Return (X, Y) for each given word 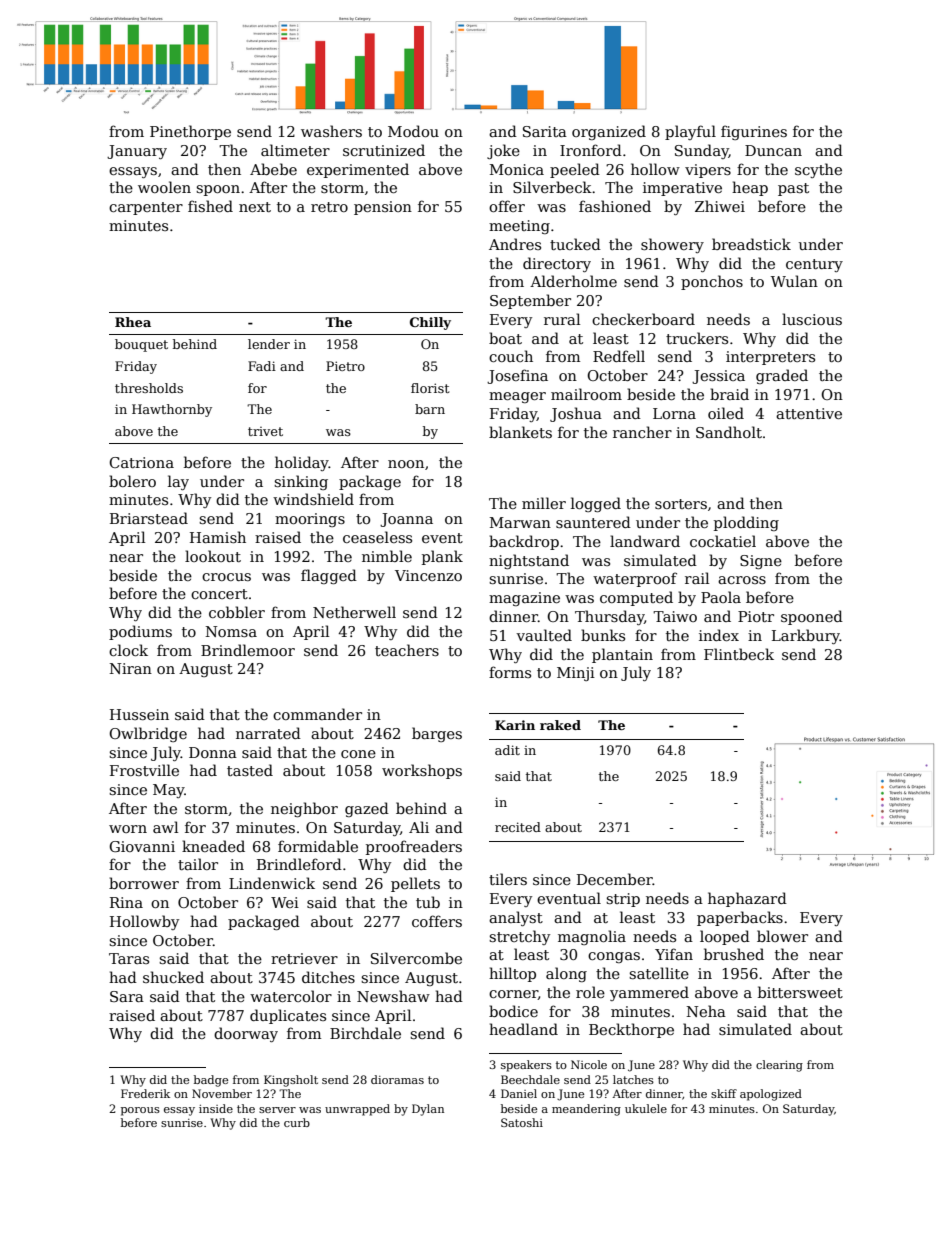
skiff (724, 1093)
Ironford (591, 150)
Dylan (428, 1110)
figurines (754, 132)
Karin (515, 725)
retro (329, 207)
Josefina (517, 376)
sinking (301, 482)
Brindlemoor (248, 650)
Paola (721, 597)
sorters (681, 504)
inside (216, 1108)
